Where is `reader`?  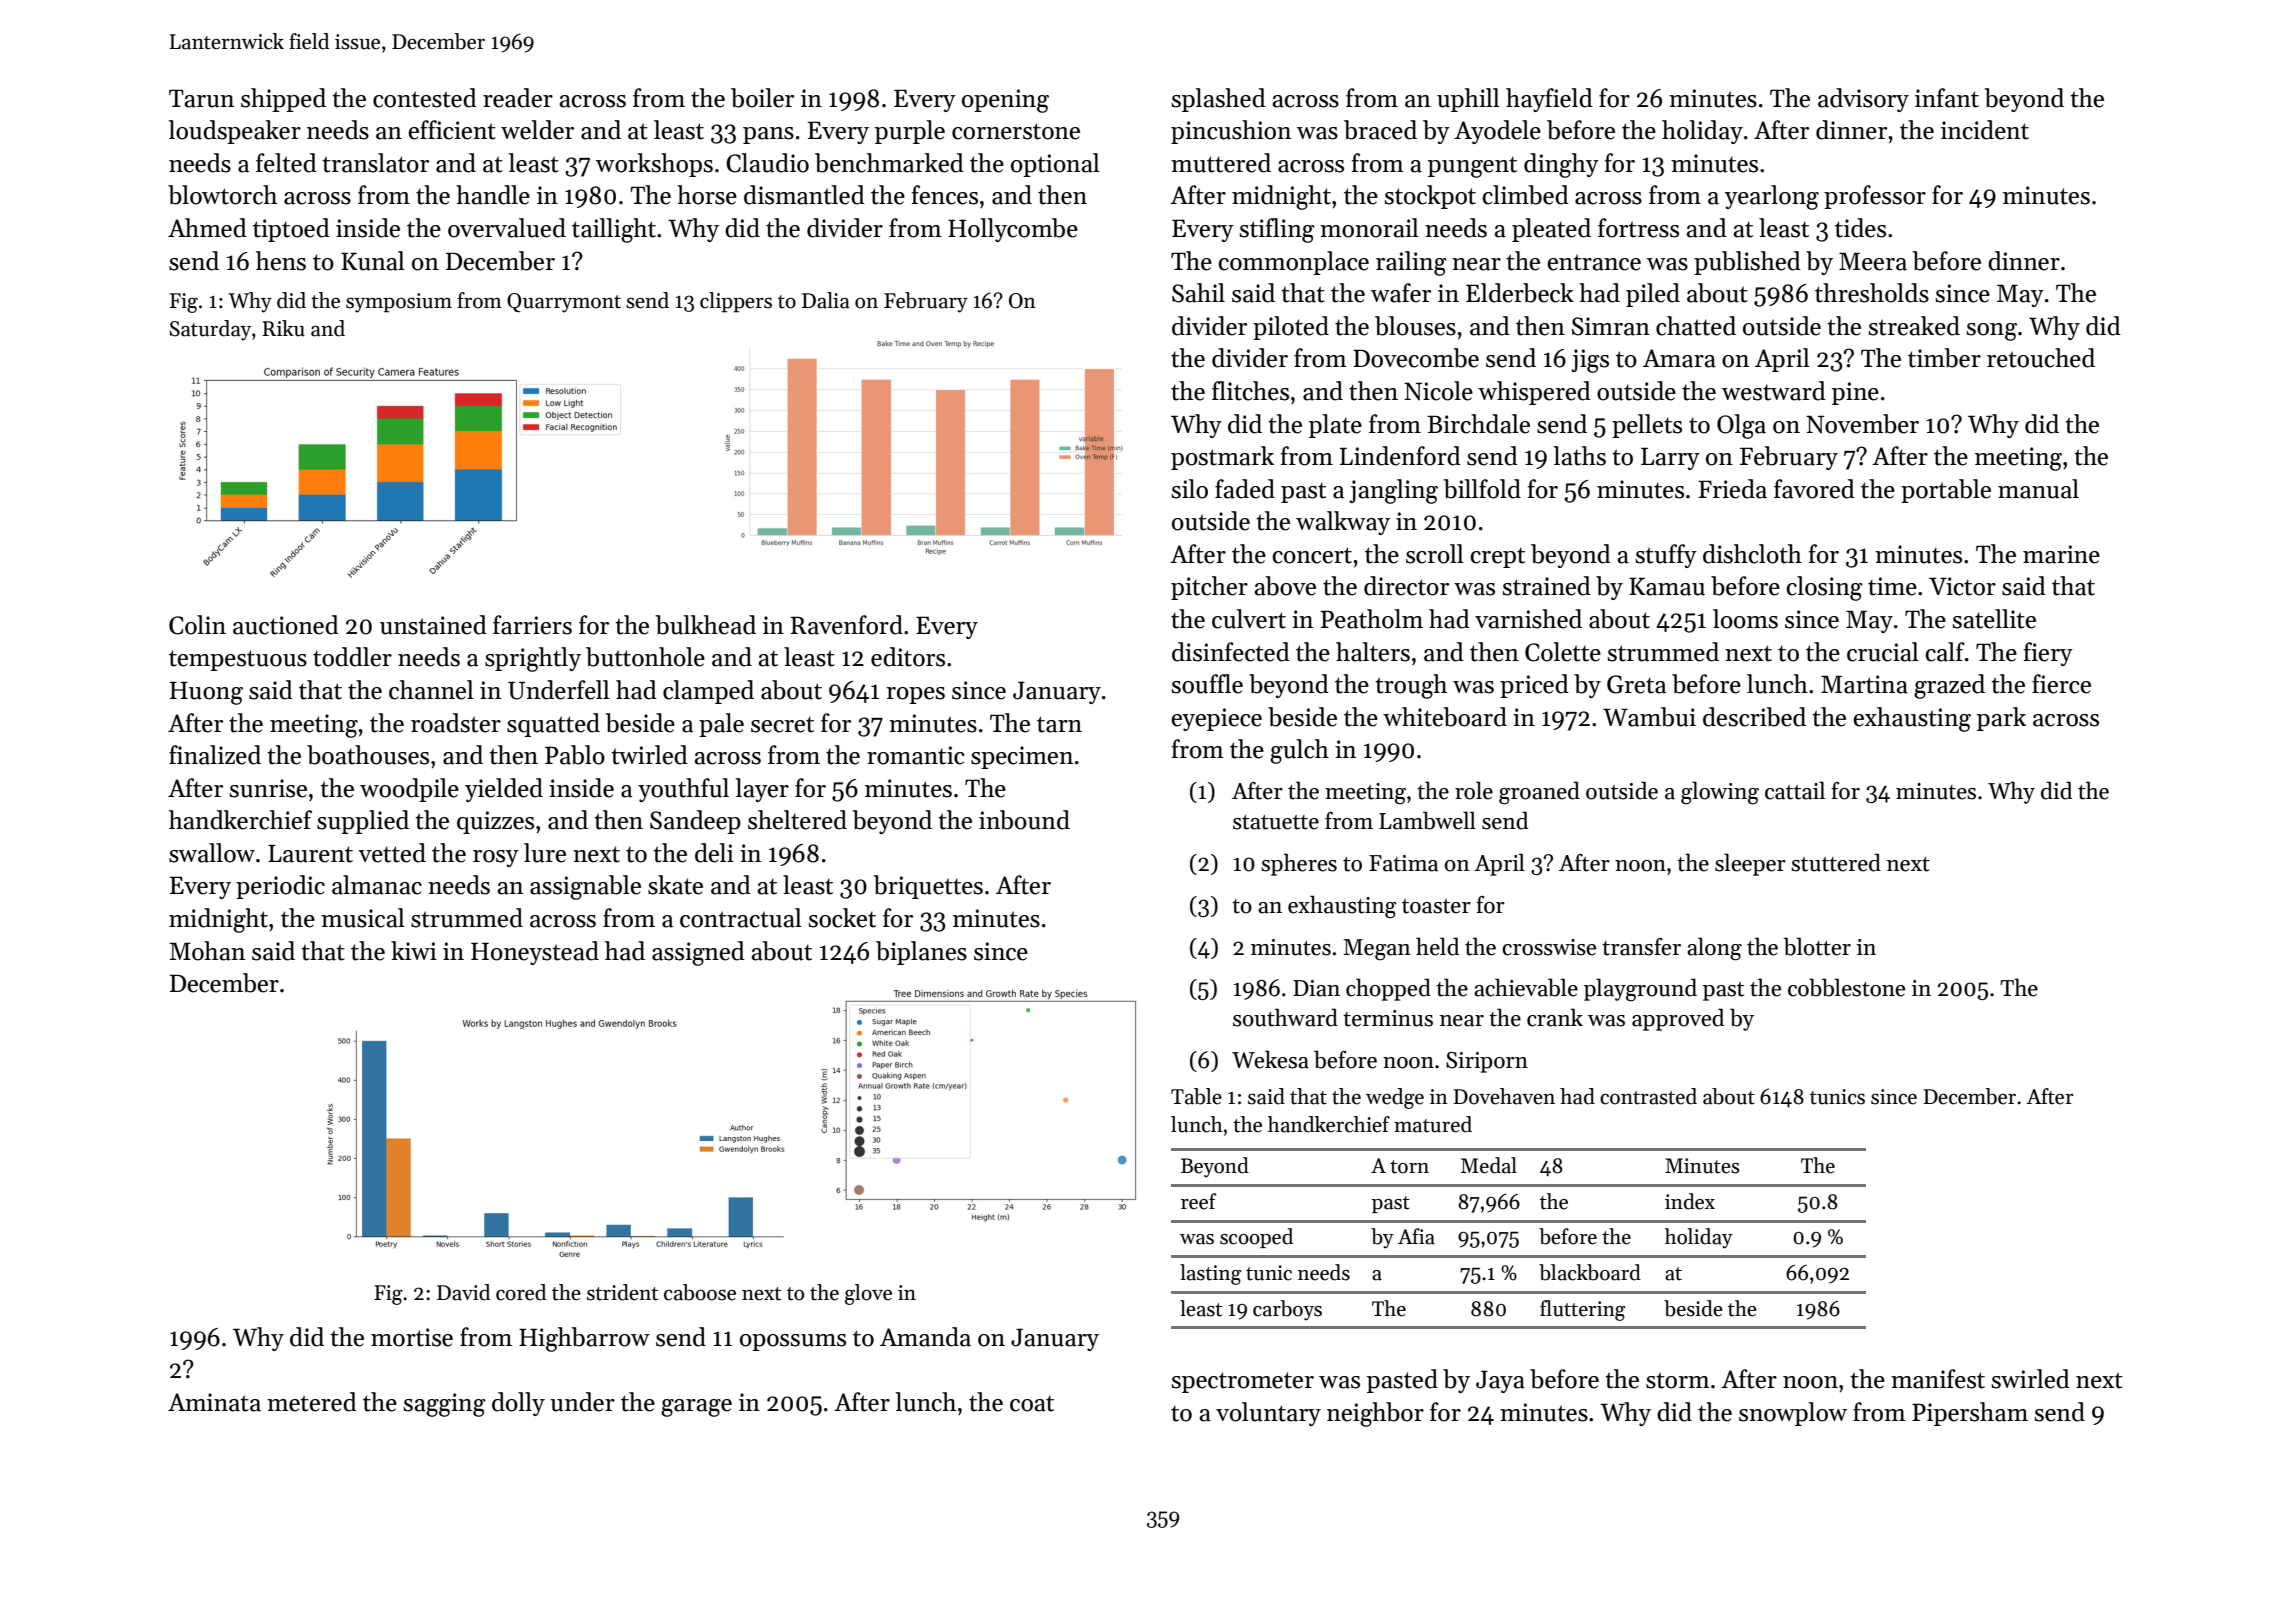 reader is located at coordinates (518, 98).
